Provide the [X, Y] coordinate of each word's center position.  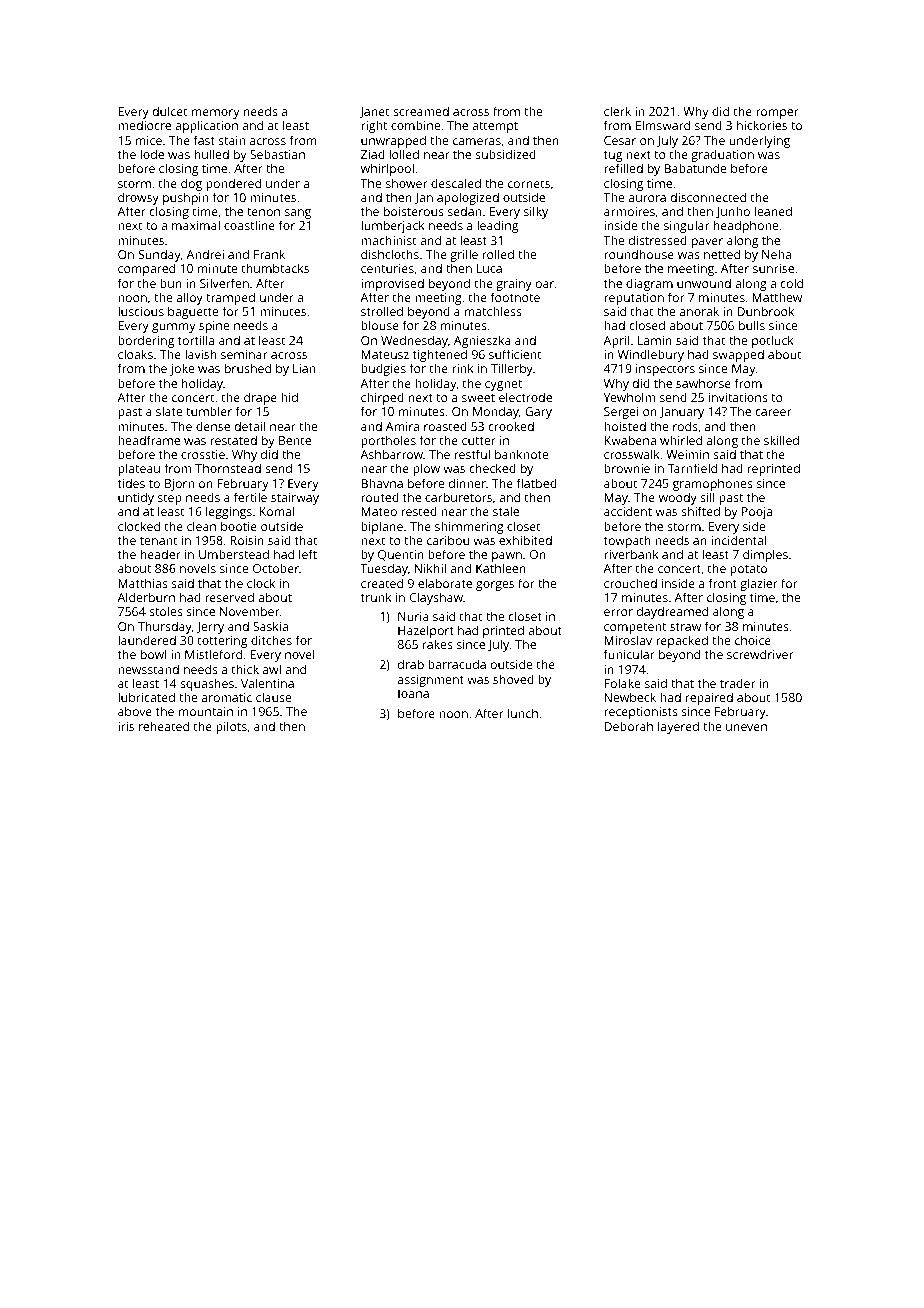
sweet [478, 398]
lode [152, 154]
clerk [617, 111]
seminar [244, 354]
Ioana [413, 693]
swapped [738, 356]
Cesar [620, 140]
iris [126, 726]
